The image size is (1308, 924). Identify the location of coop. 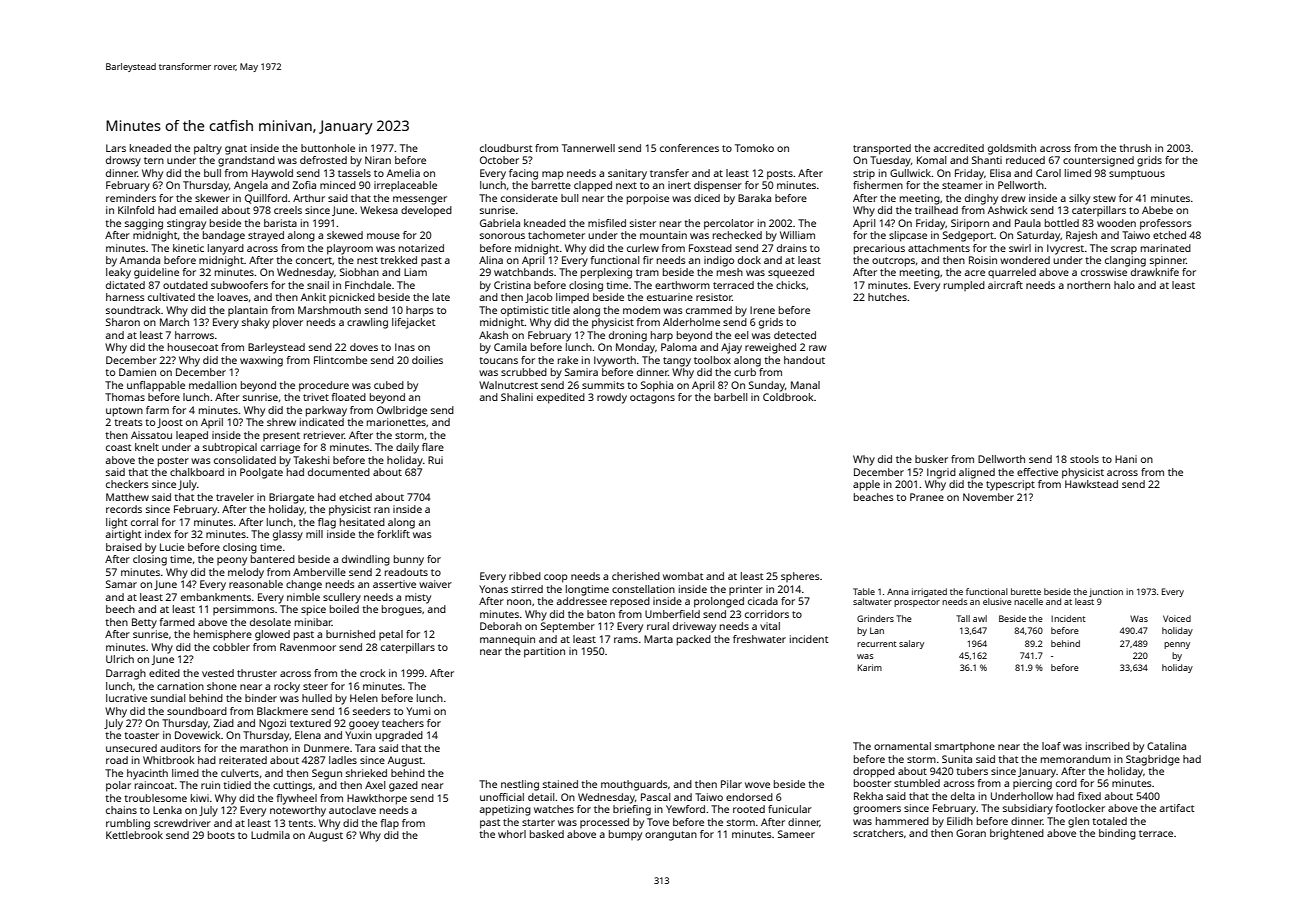
(556, 578).
